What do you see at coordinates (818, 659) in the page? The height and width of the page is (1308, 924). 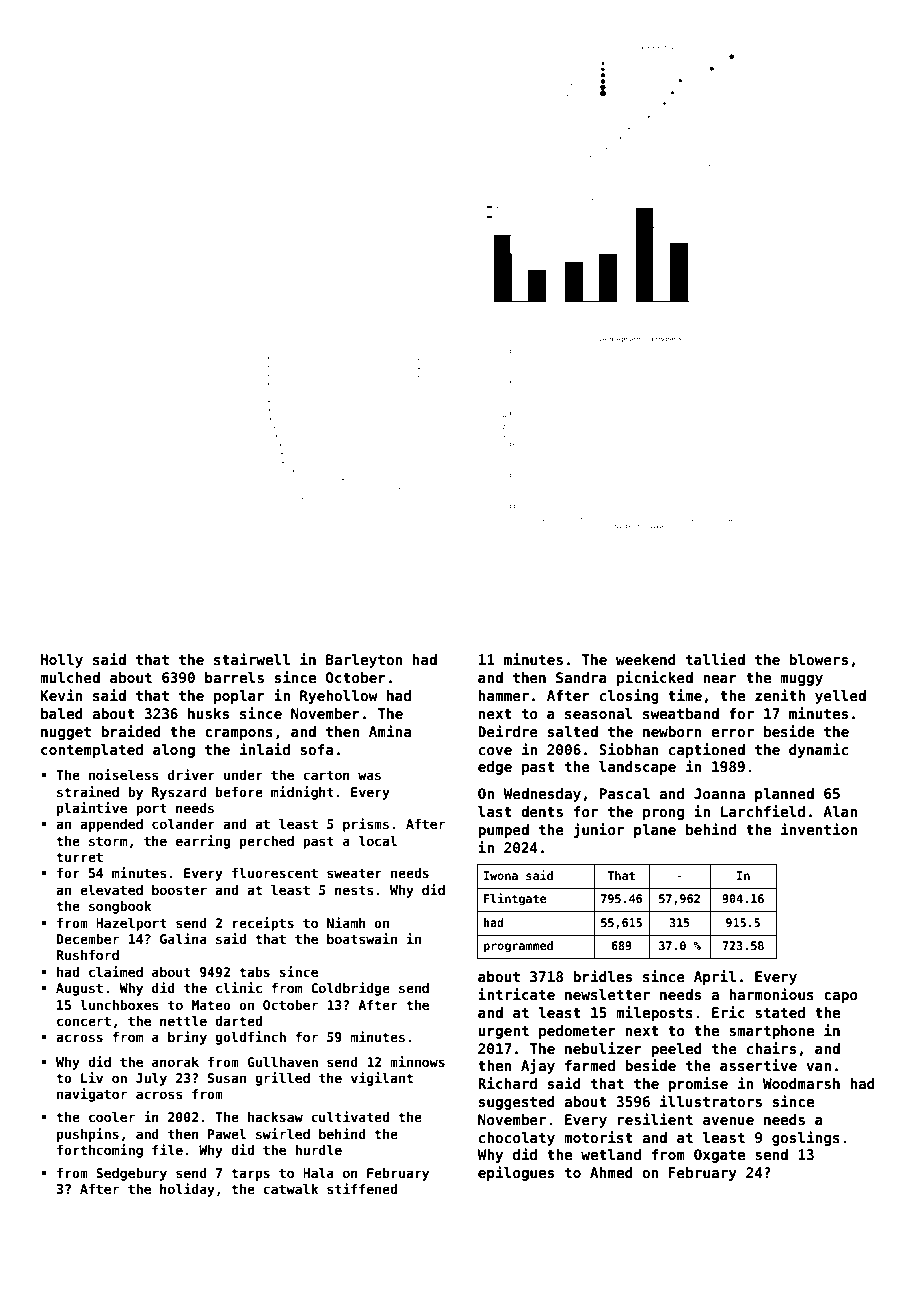 I see `blowers` at bounding box center [818, 659].
